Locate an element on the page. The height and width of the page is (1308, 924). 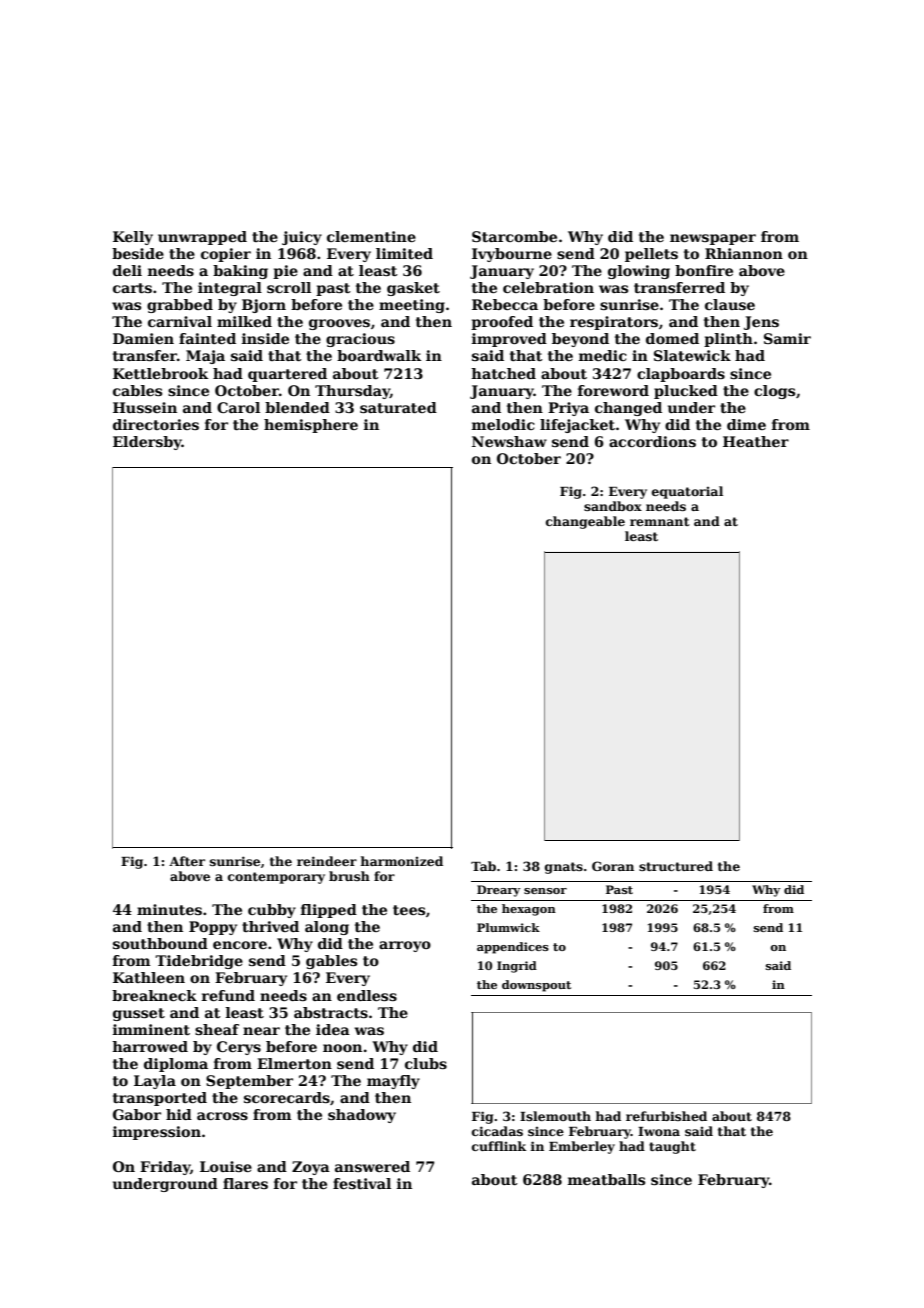
sheaf is located at coordinates (217, 1029).
